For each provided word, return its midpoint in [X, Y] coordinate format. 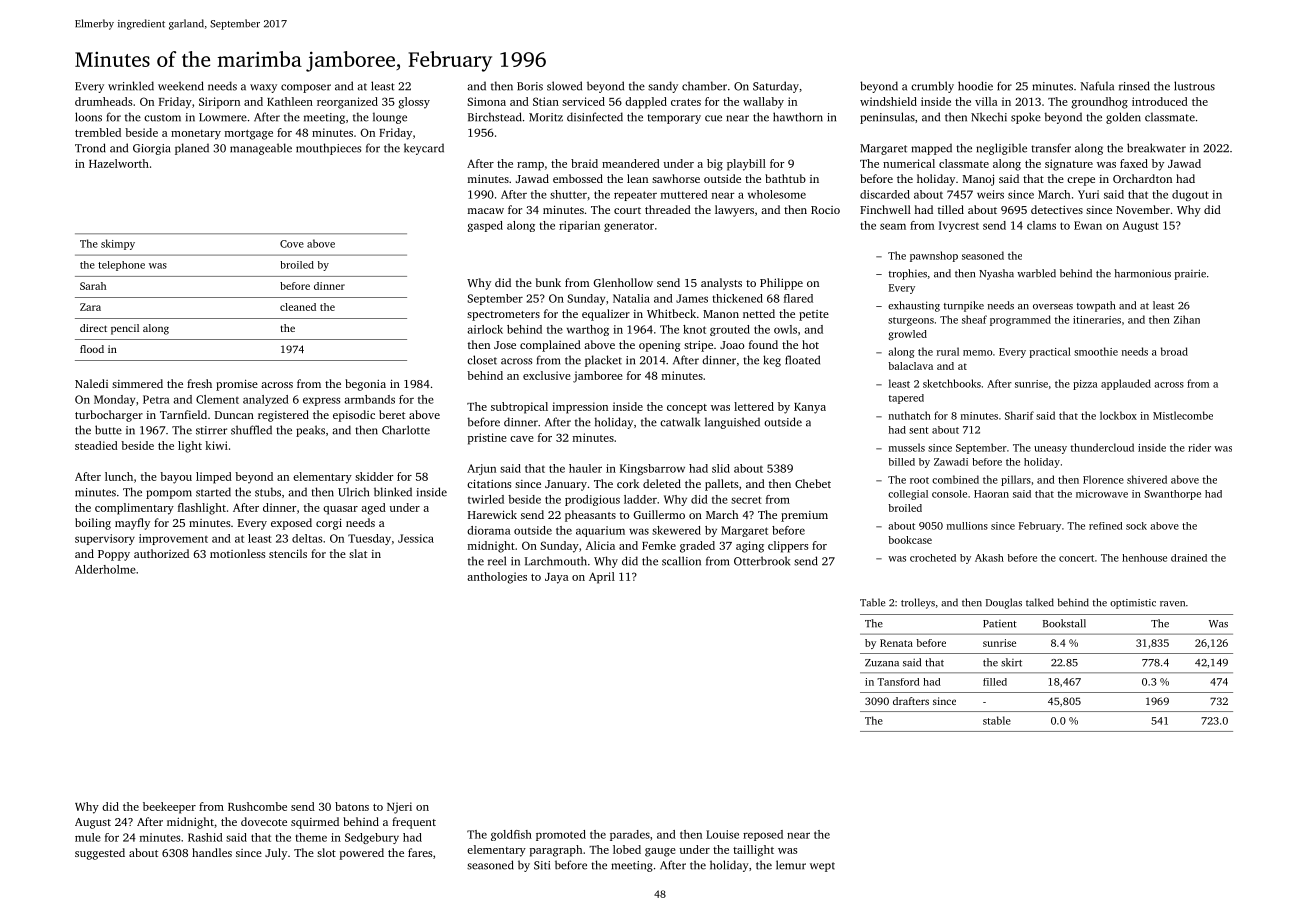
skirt [1011, 662]
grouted [730, 330]
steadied [96, 445]
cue [713, 118]
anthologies [497, 578]
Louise [722, 834]
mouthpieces [328, 149]
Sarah [93, 286]
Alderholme [105, 569]
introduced [1160, 101]
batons [352, 806]
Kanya [810, 408]
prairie [1190, 274]
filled [995, 682]
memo [977, 353]
